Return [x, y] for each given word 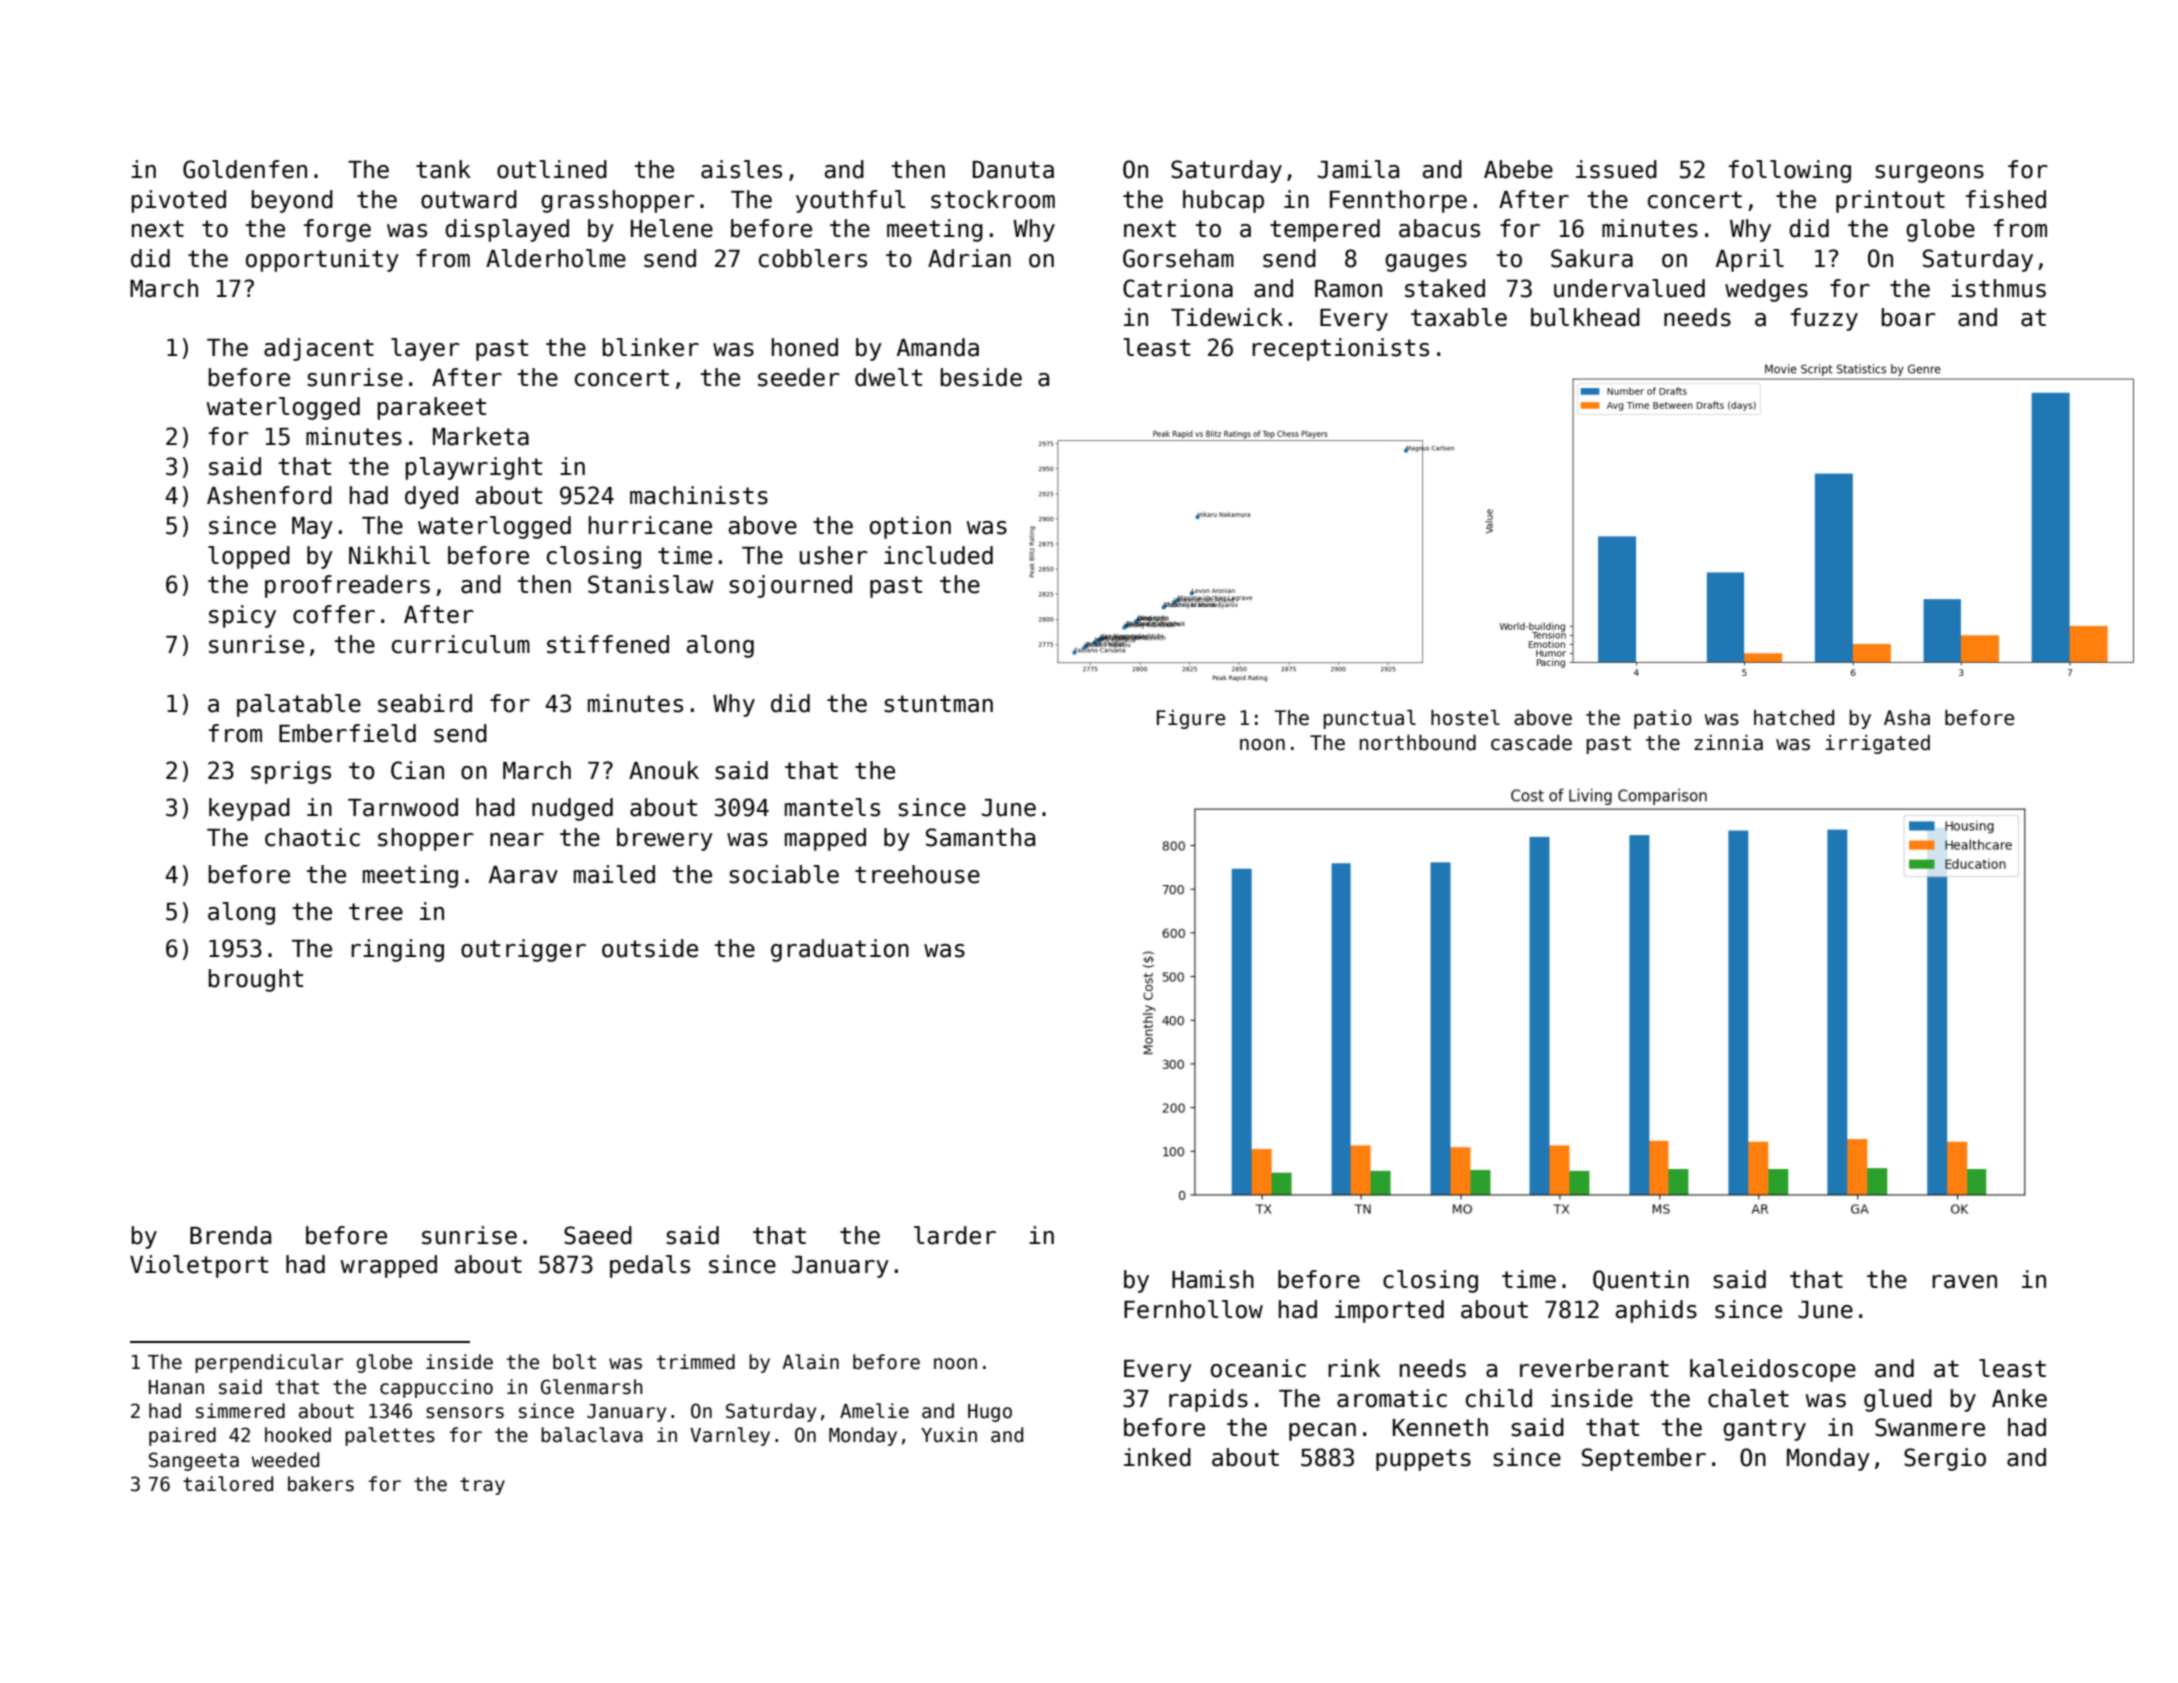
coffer [334, 614]
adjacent [319, 349]
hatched [1794, 718]
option [910, 527]
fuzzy [1824, 319]
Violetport [199, 1266]
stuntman [938, 704]
